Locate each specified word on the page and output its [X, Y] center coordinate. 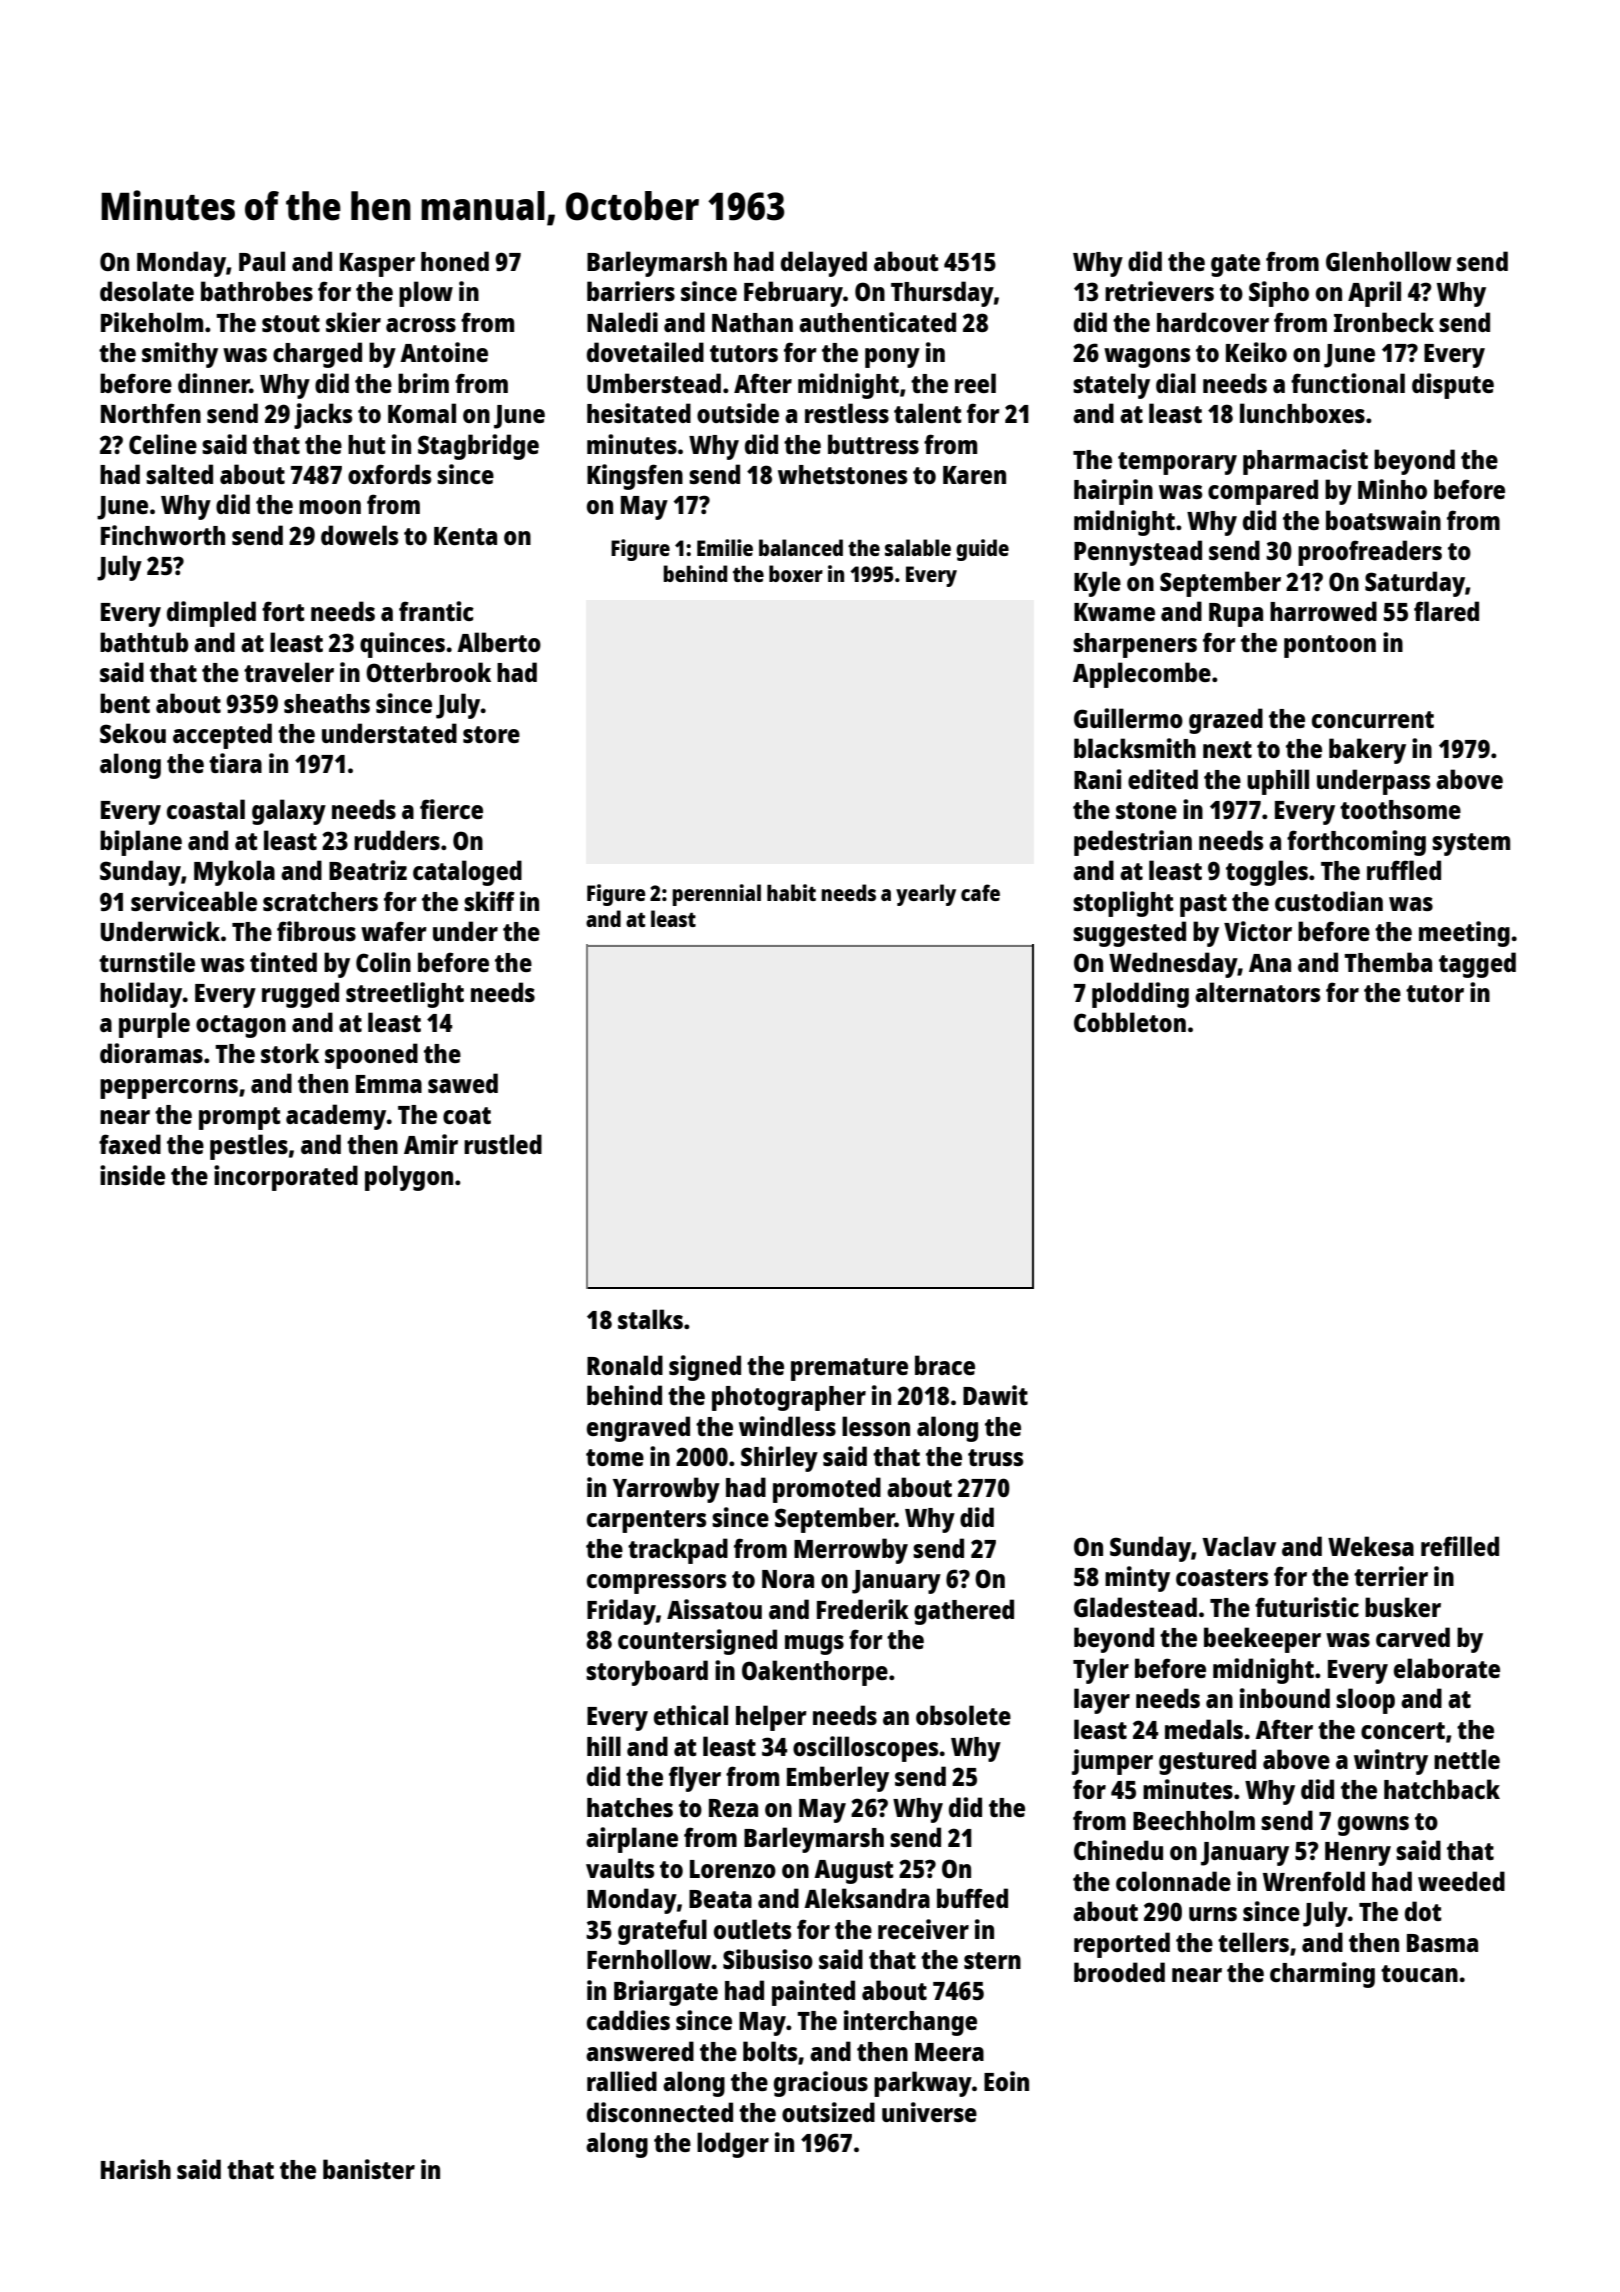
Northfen [151, 413]
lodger [733, 2145]
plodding [1140, 995]
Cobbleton [1130, 1022]
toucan [1419, 1973]
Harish [136, 2169]
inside [132, 1175]
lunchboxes [1302, 413]
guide [982, 550]
